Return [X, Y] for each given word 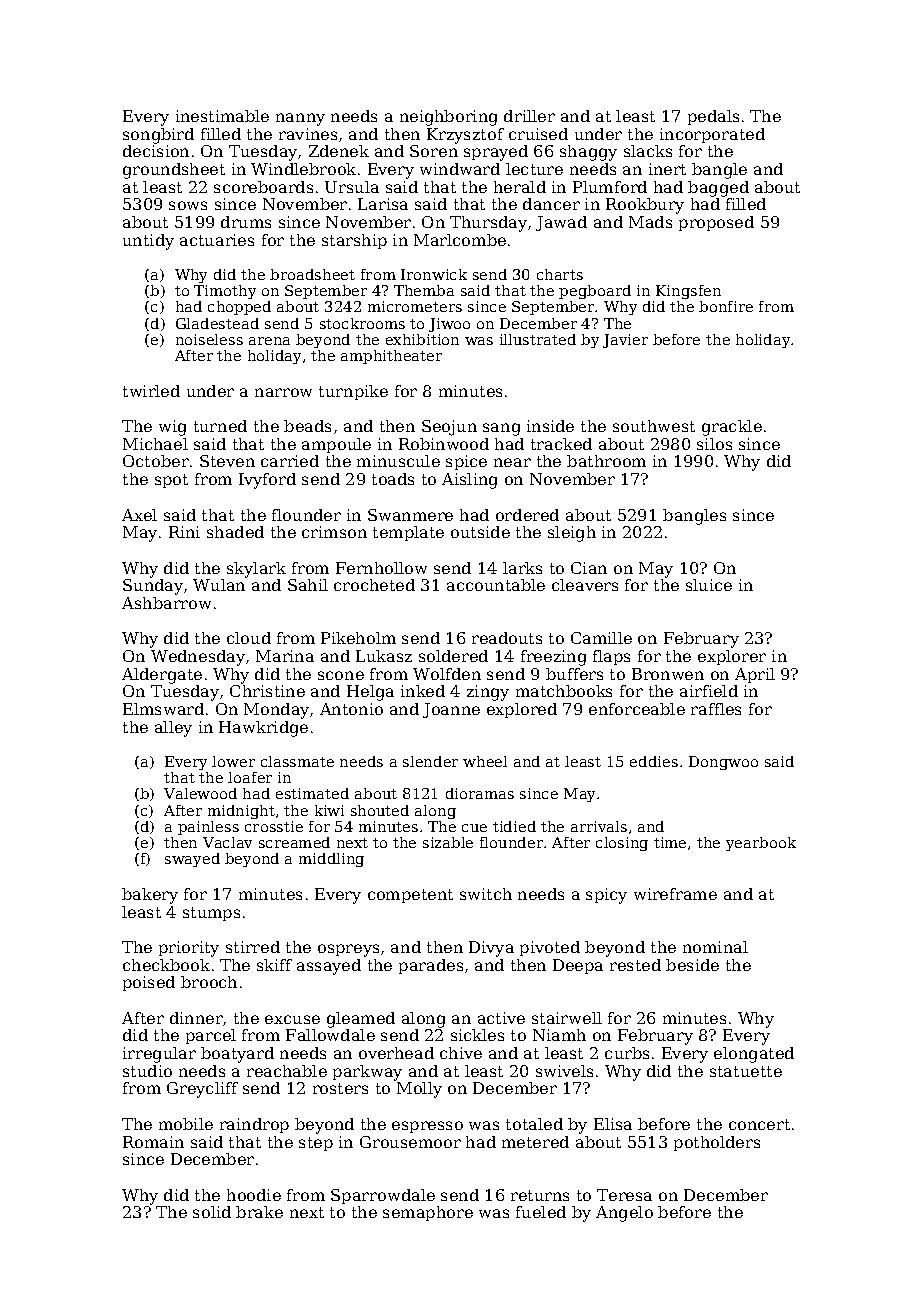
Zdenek [339, 151]
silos [714, 444]
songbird [158, 136]
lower [233, 761]
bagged [718, 189]
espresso [427, 1127]
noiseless [209, 339]
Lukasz [384, 656]
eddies [654, 761]
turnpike [353, 392]
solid [212, 1212]
